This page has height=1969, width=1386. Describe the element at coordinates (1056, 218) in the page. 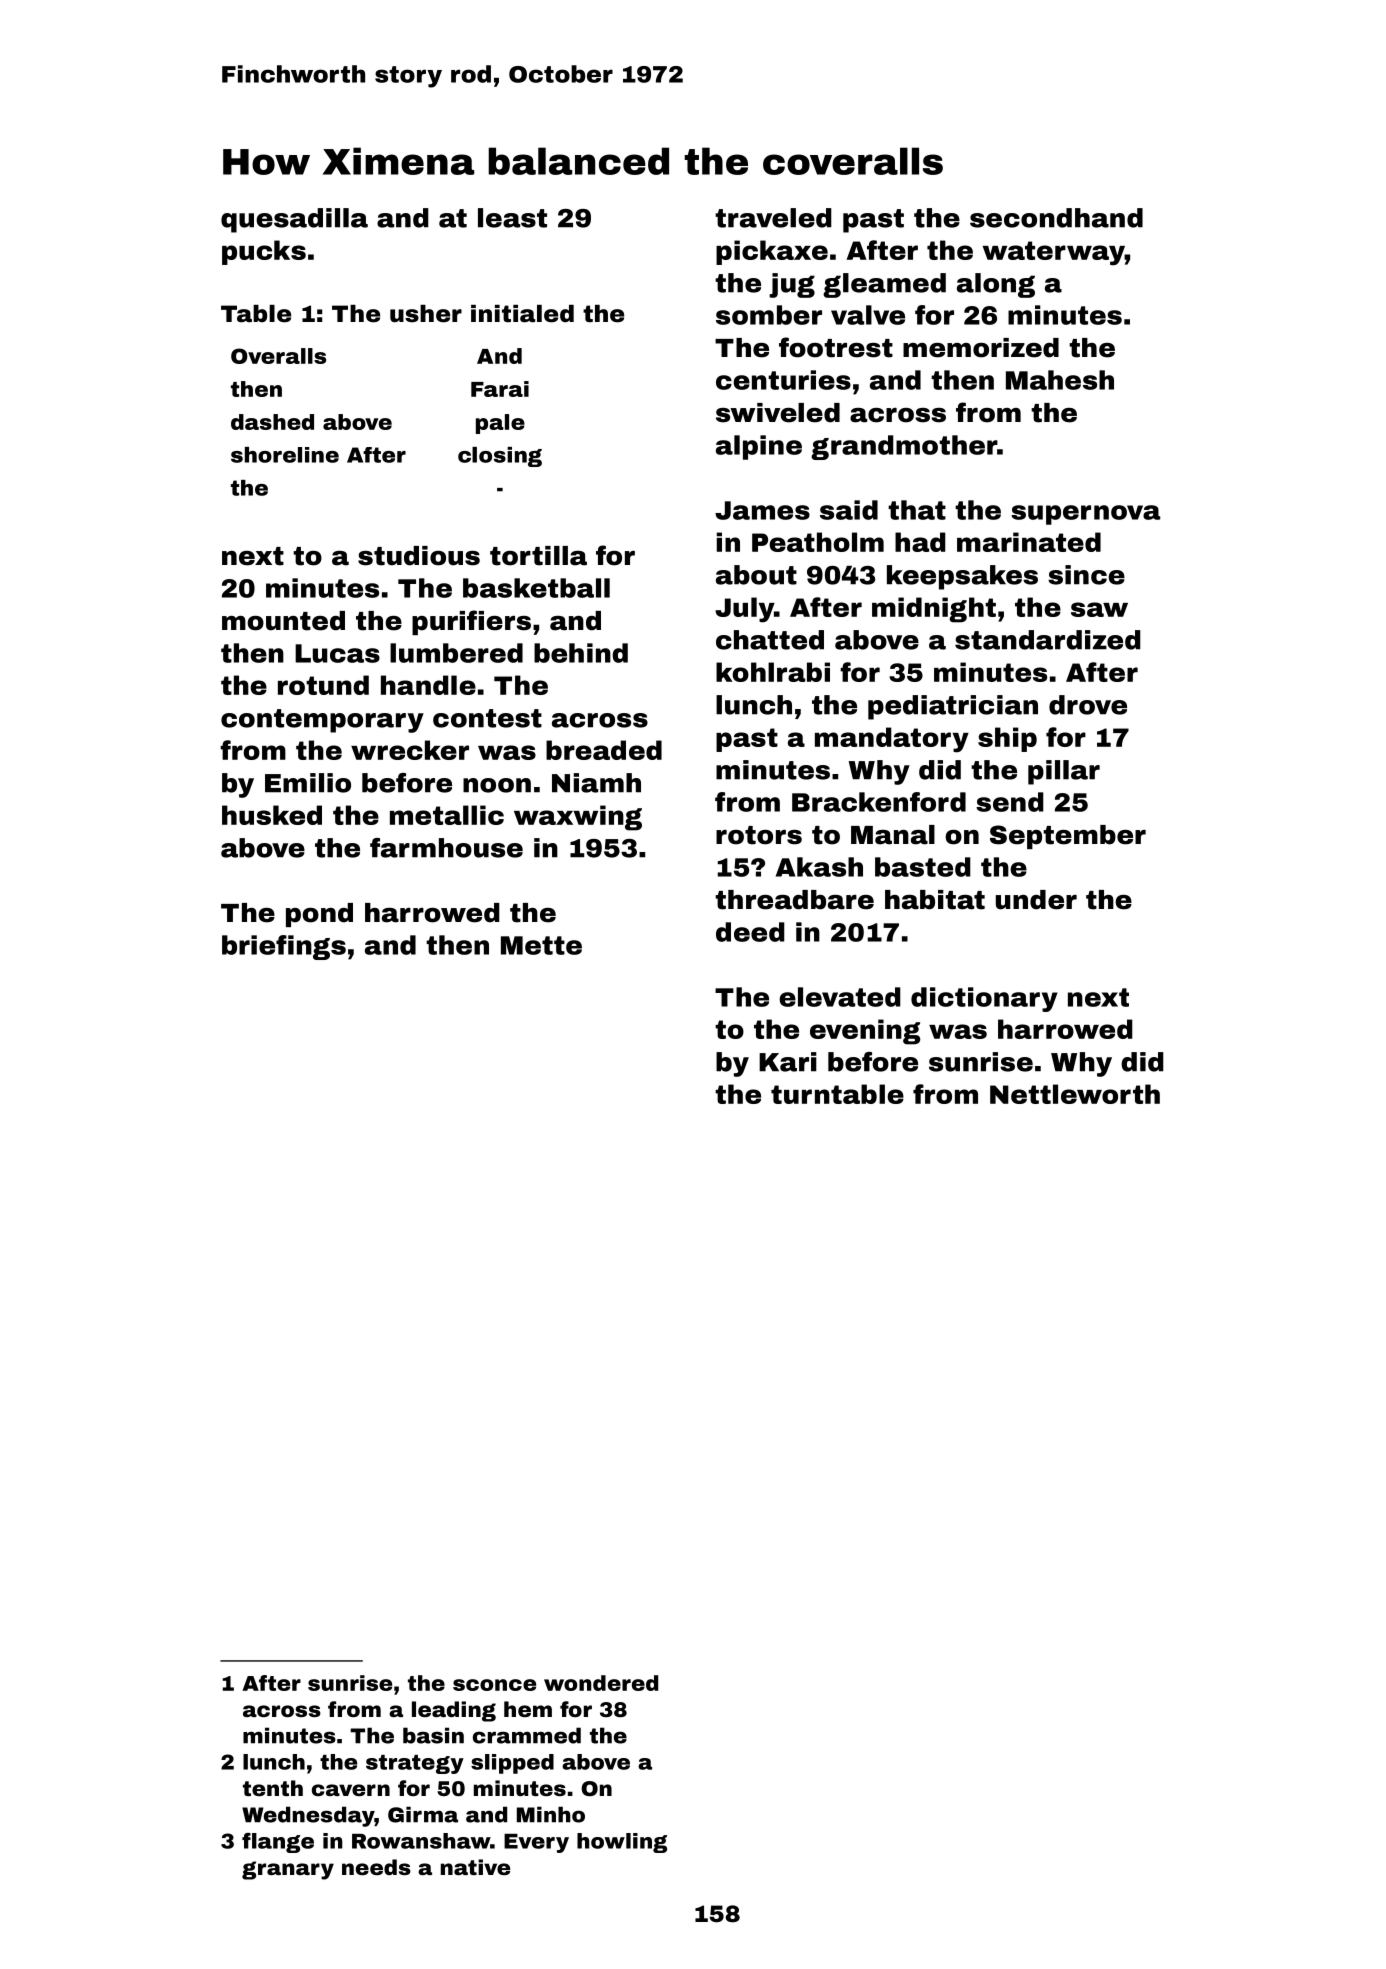

I see `secondhand` at that location.
